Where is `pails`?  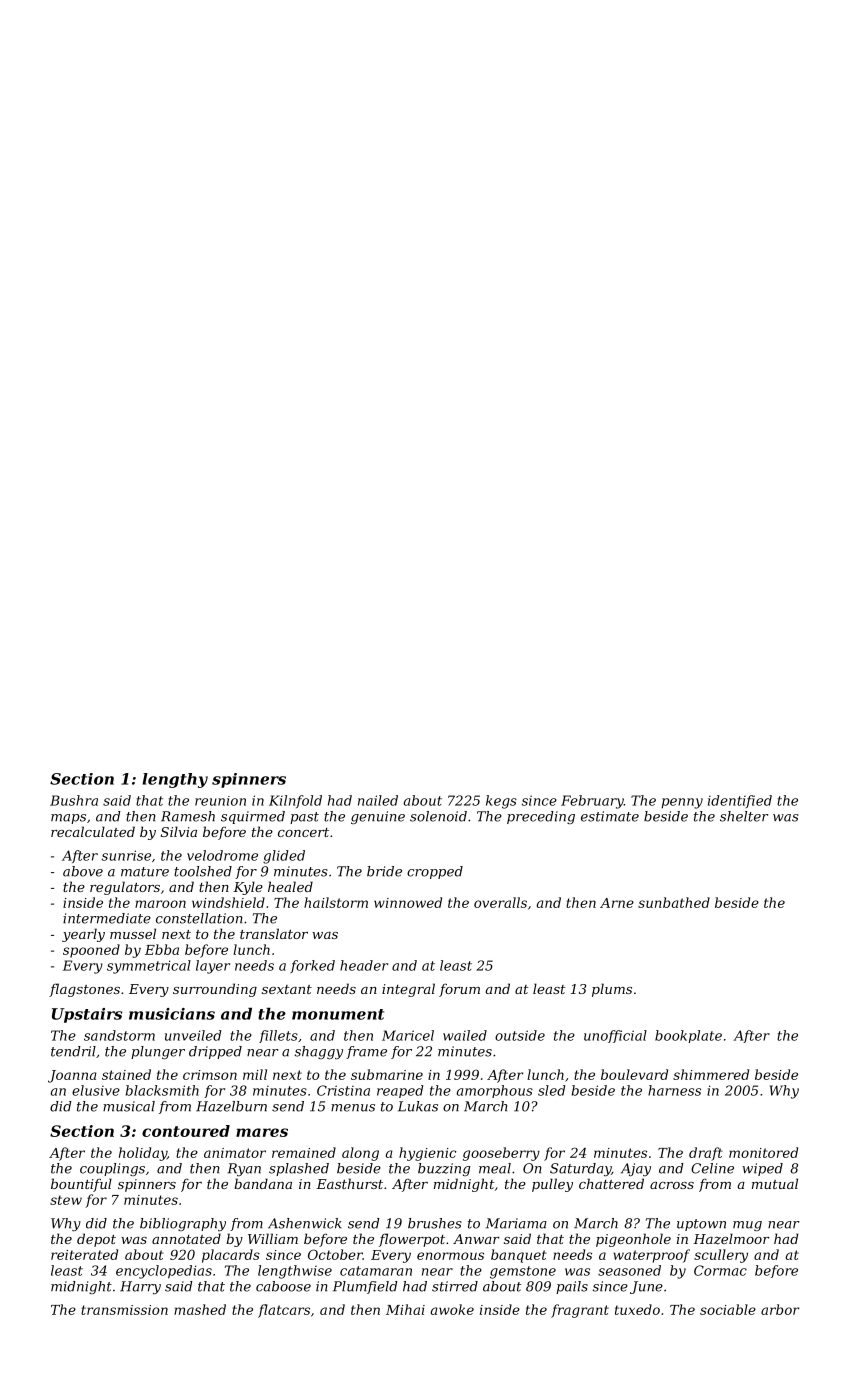 pails is located at coordinates (572, 1287).
